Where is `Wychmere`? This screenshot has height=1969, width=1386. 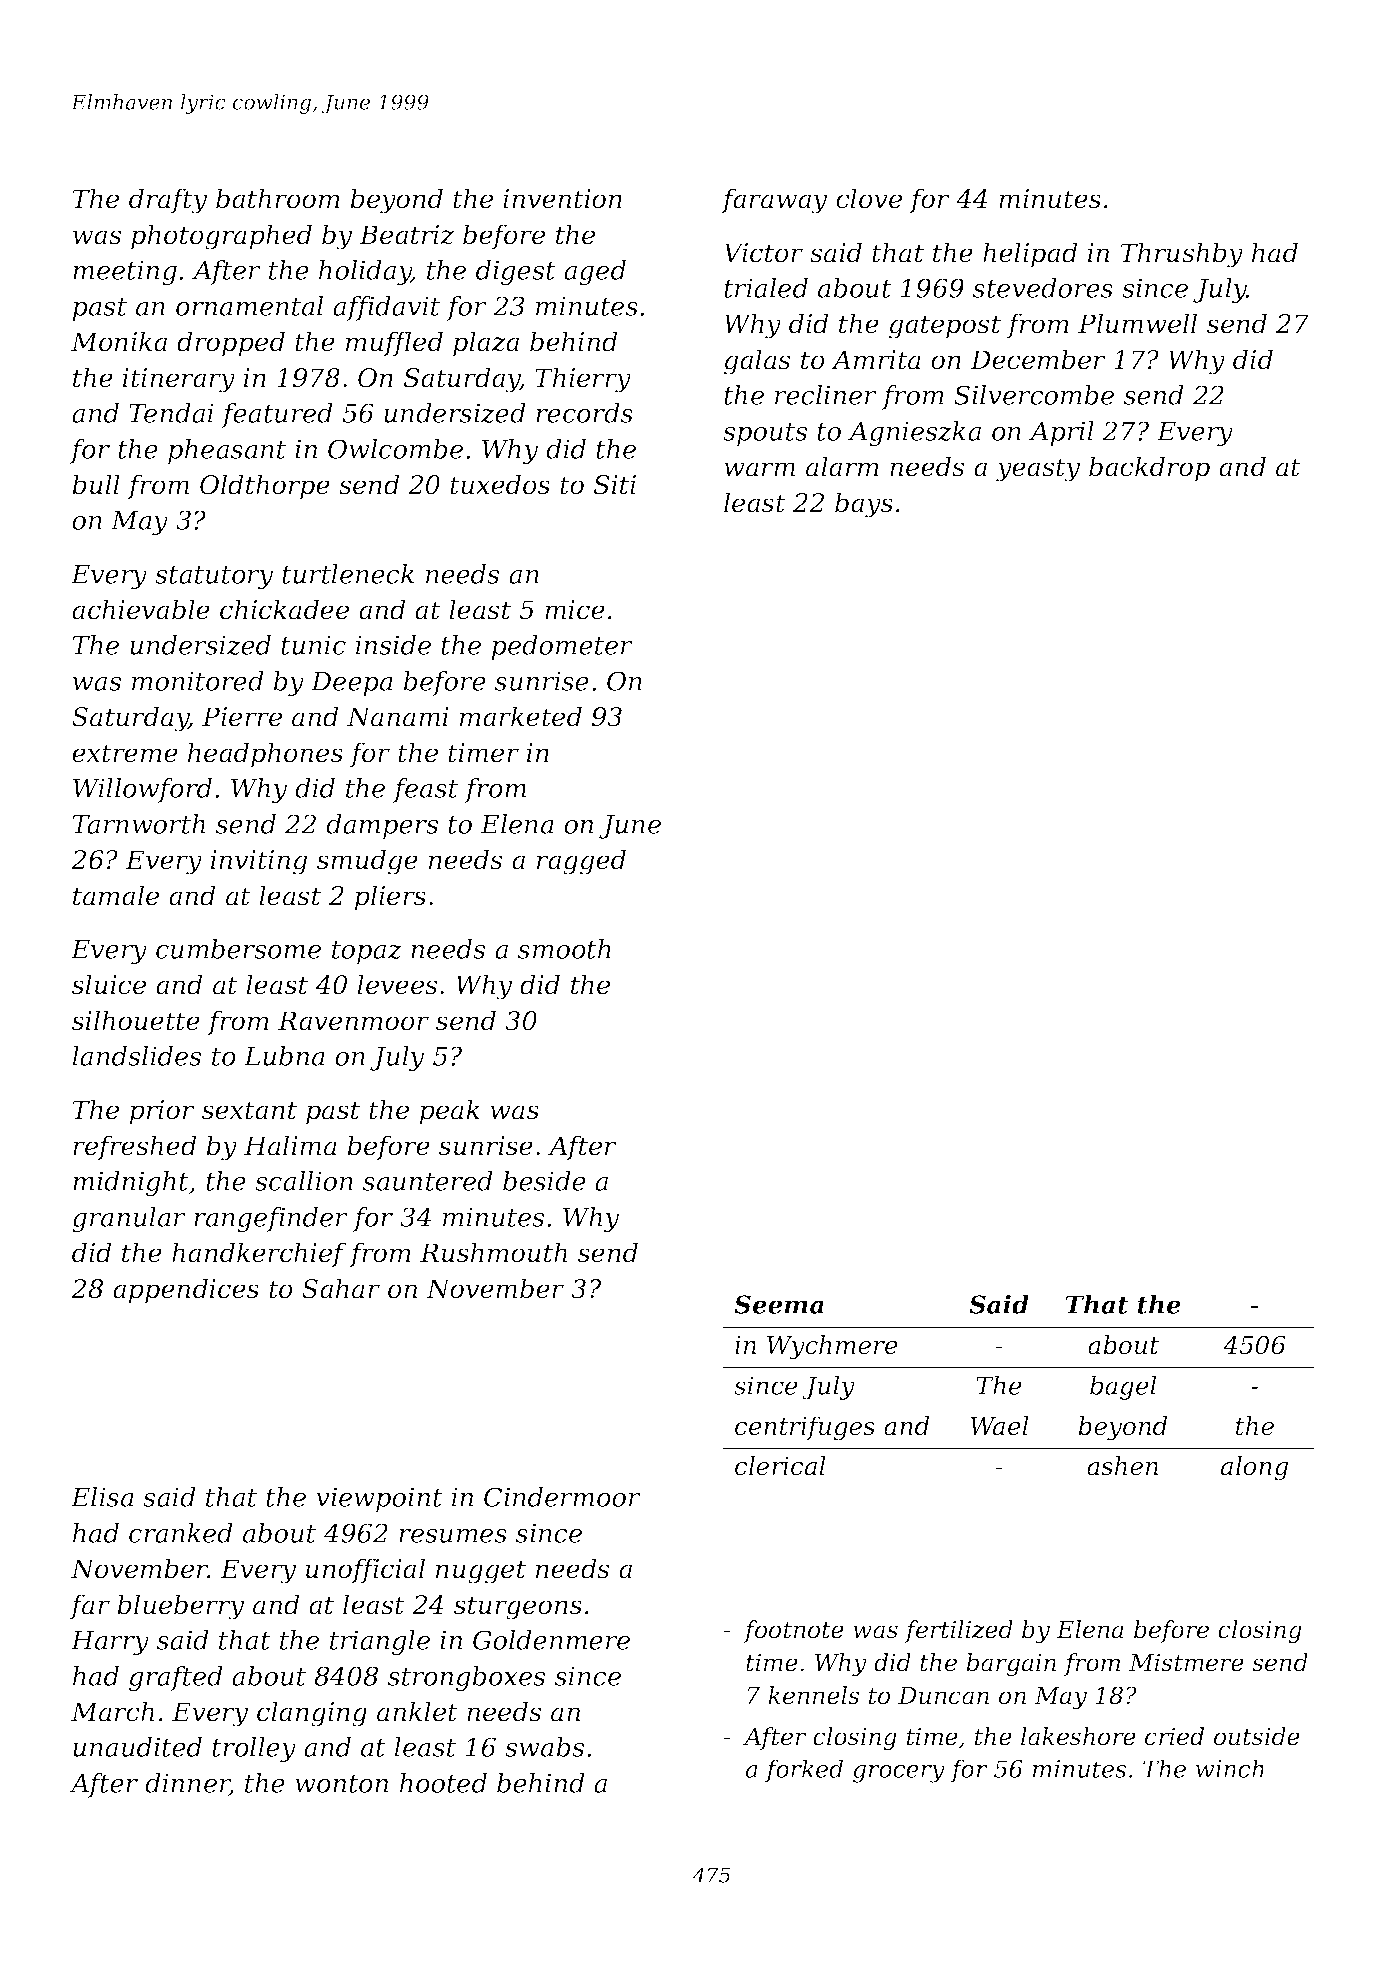 Wychmere is located at coordinates (832, 1347).
